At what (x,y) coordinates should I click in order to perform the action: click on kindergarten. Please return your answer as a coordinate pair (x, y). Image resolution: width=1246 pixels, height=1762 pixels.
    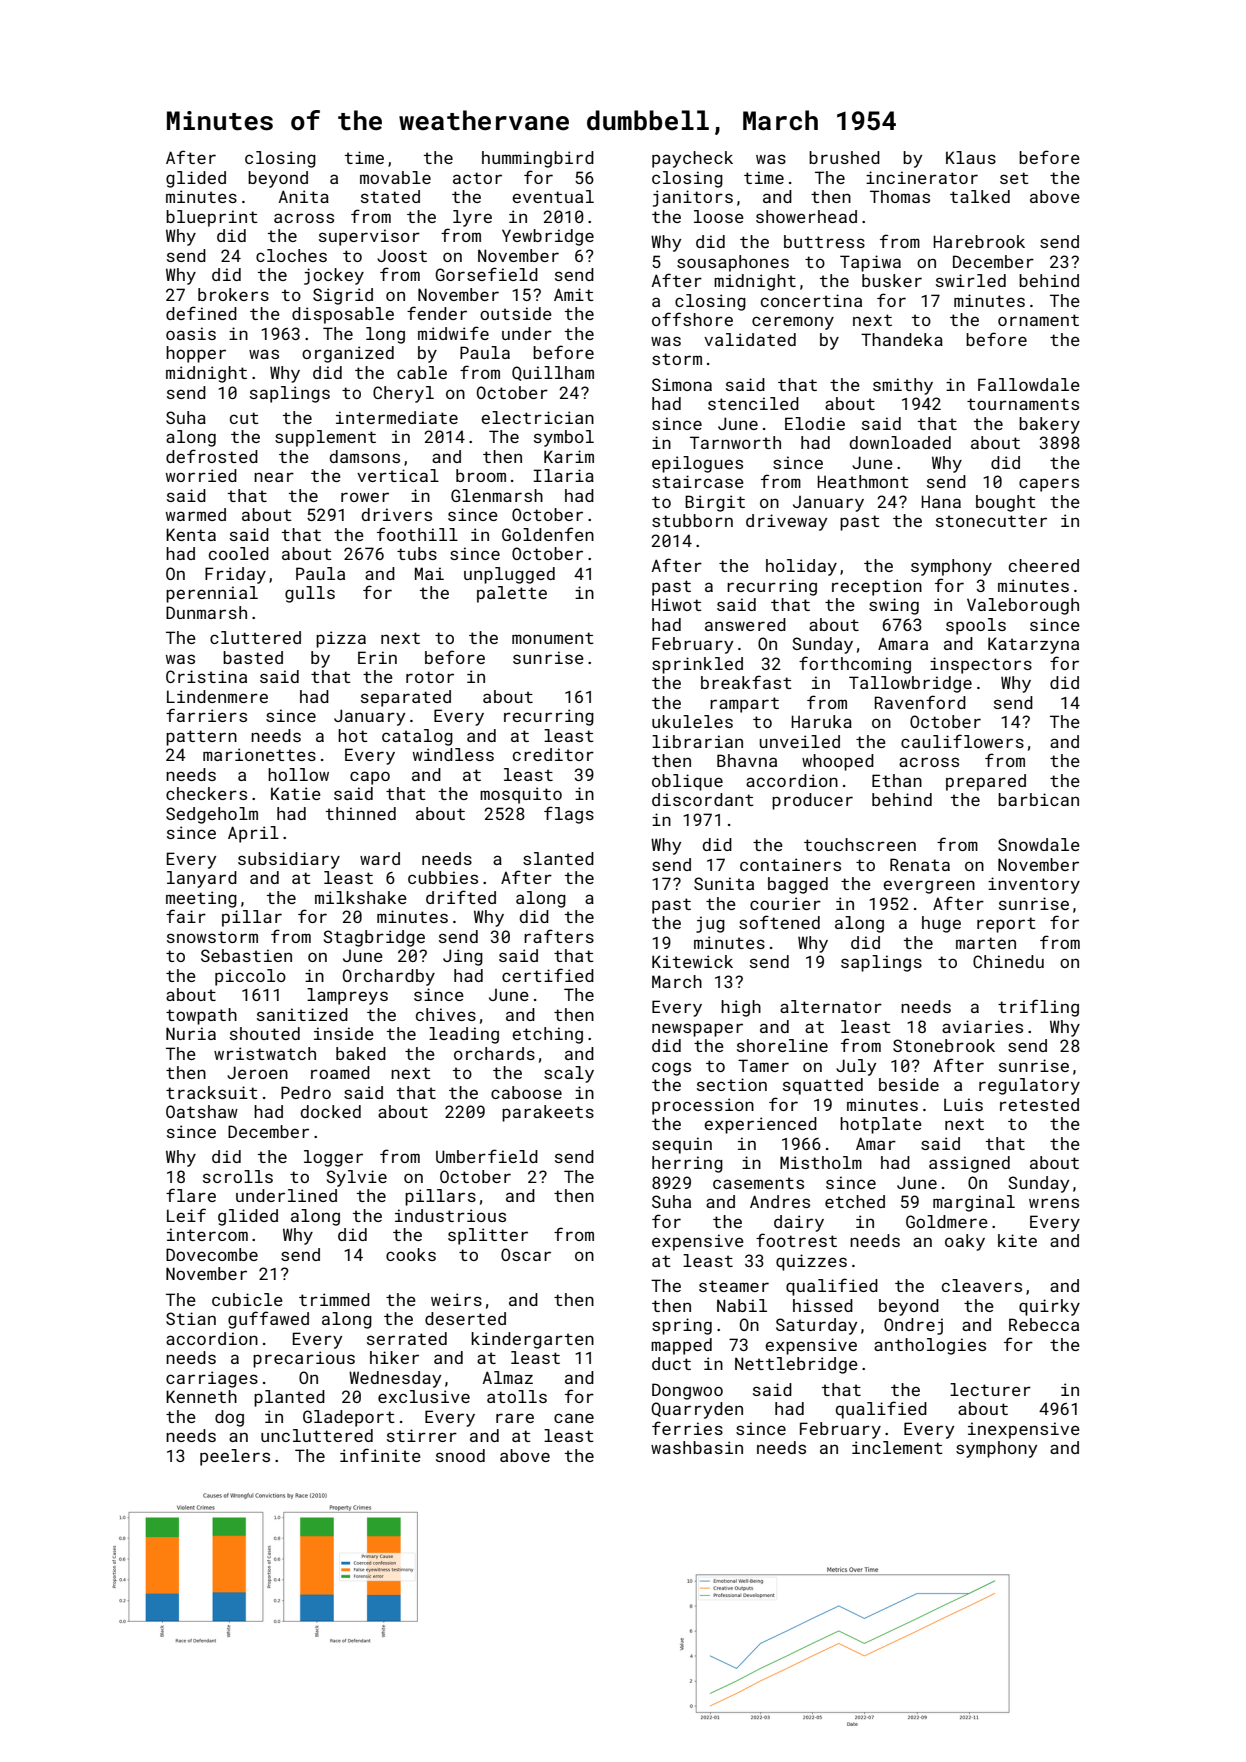
    Looking at the image, I should click on (532, 1340).
